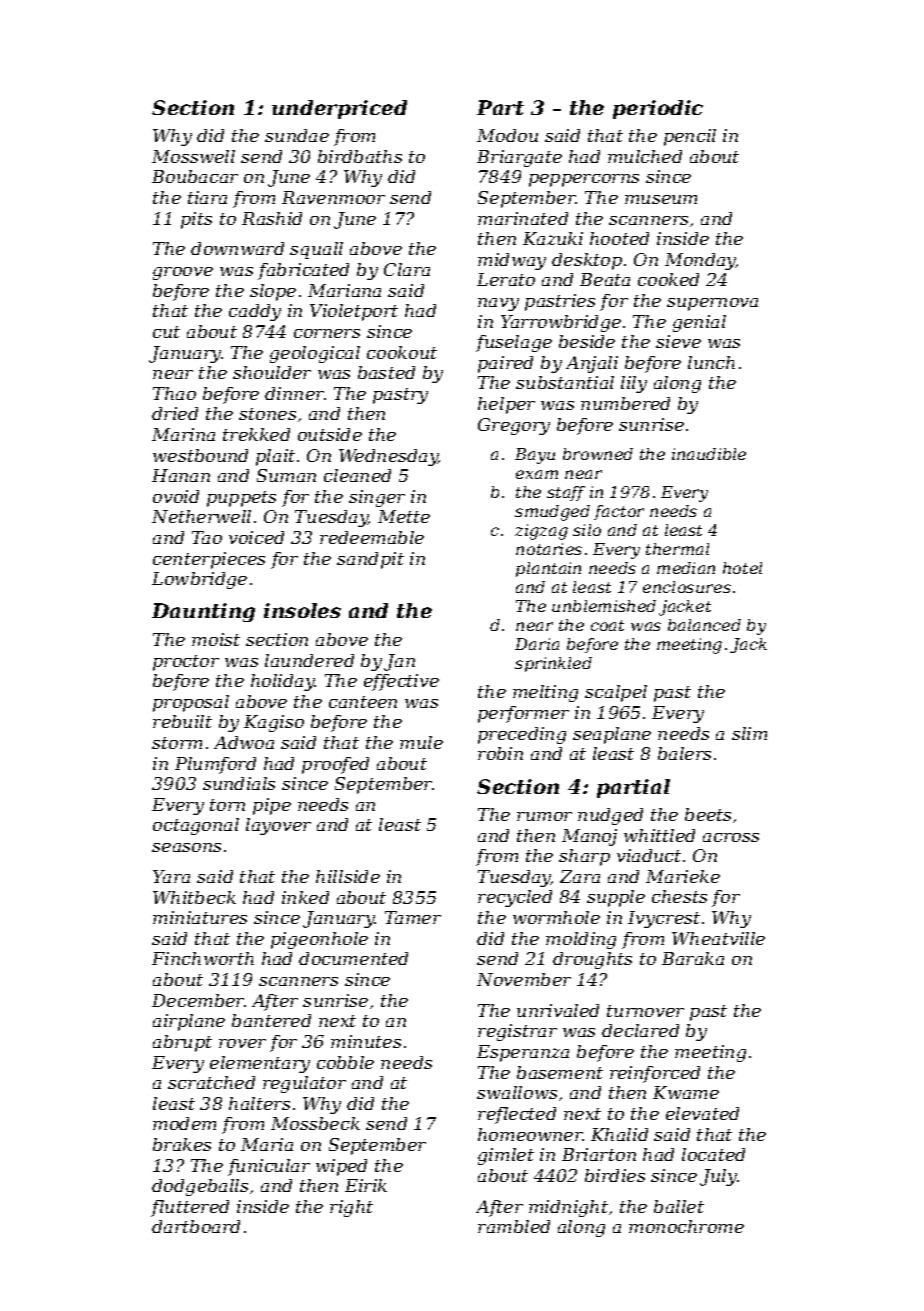  I want to click on periodic, so click(658, 109).
